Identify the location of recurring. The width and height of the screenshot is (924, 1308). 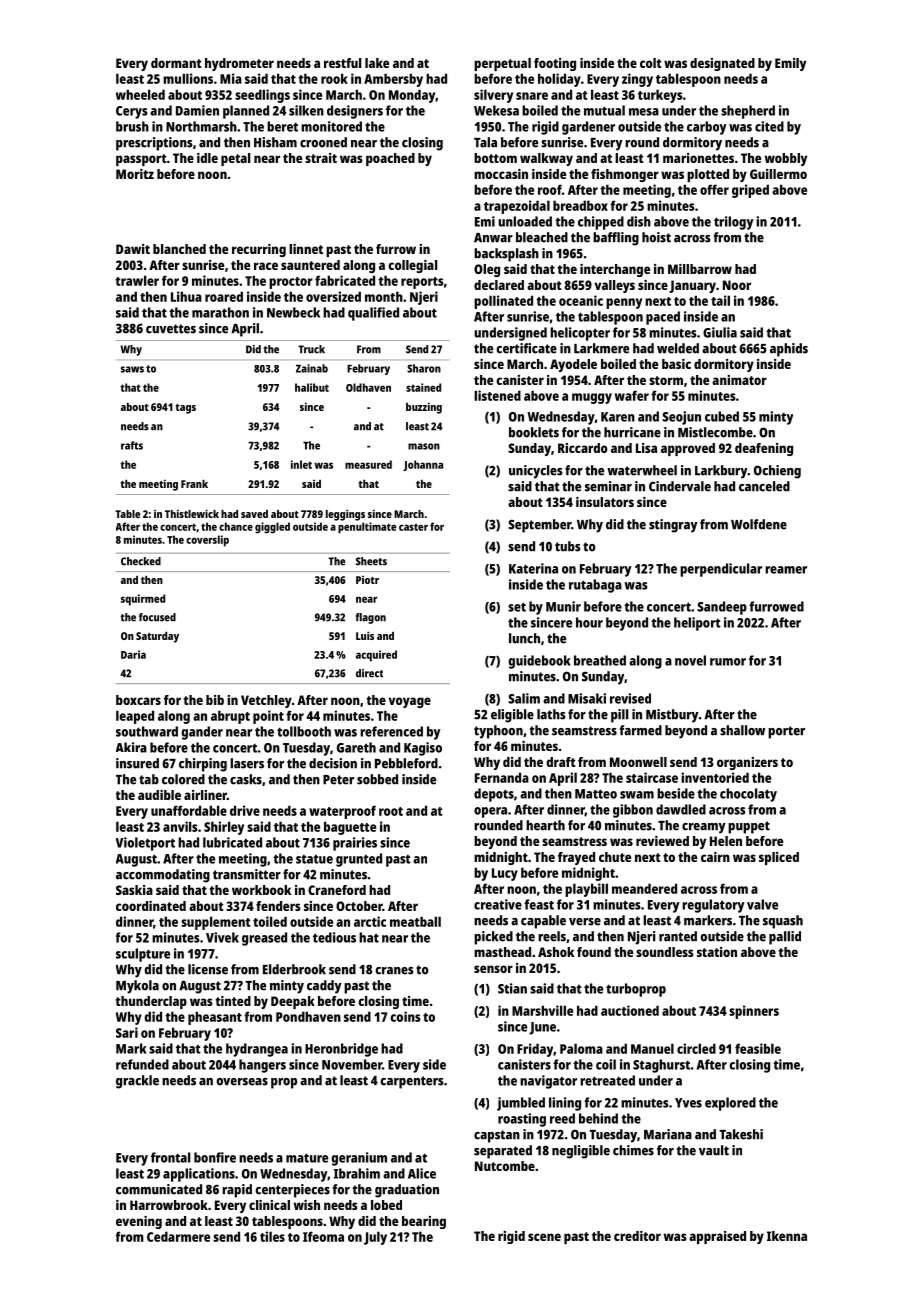
(259, 250).
